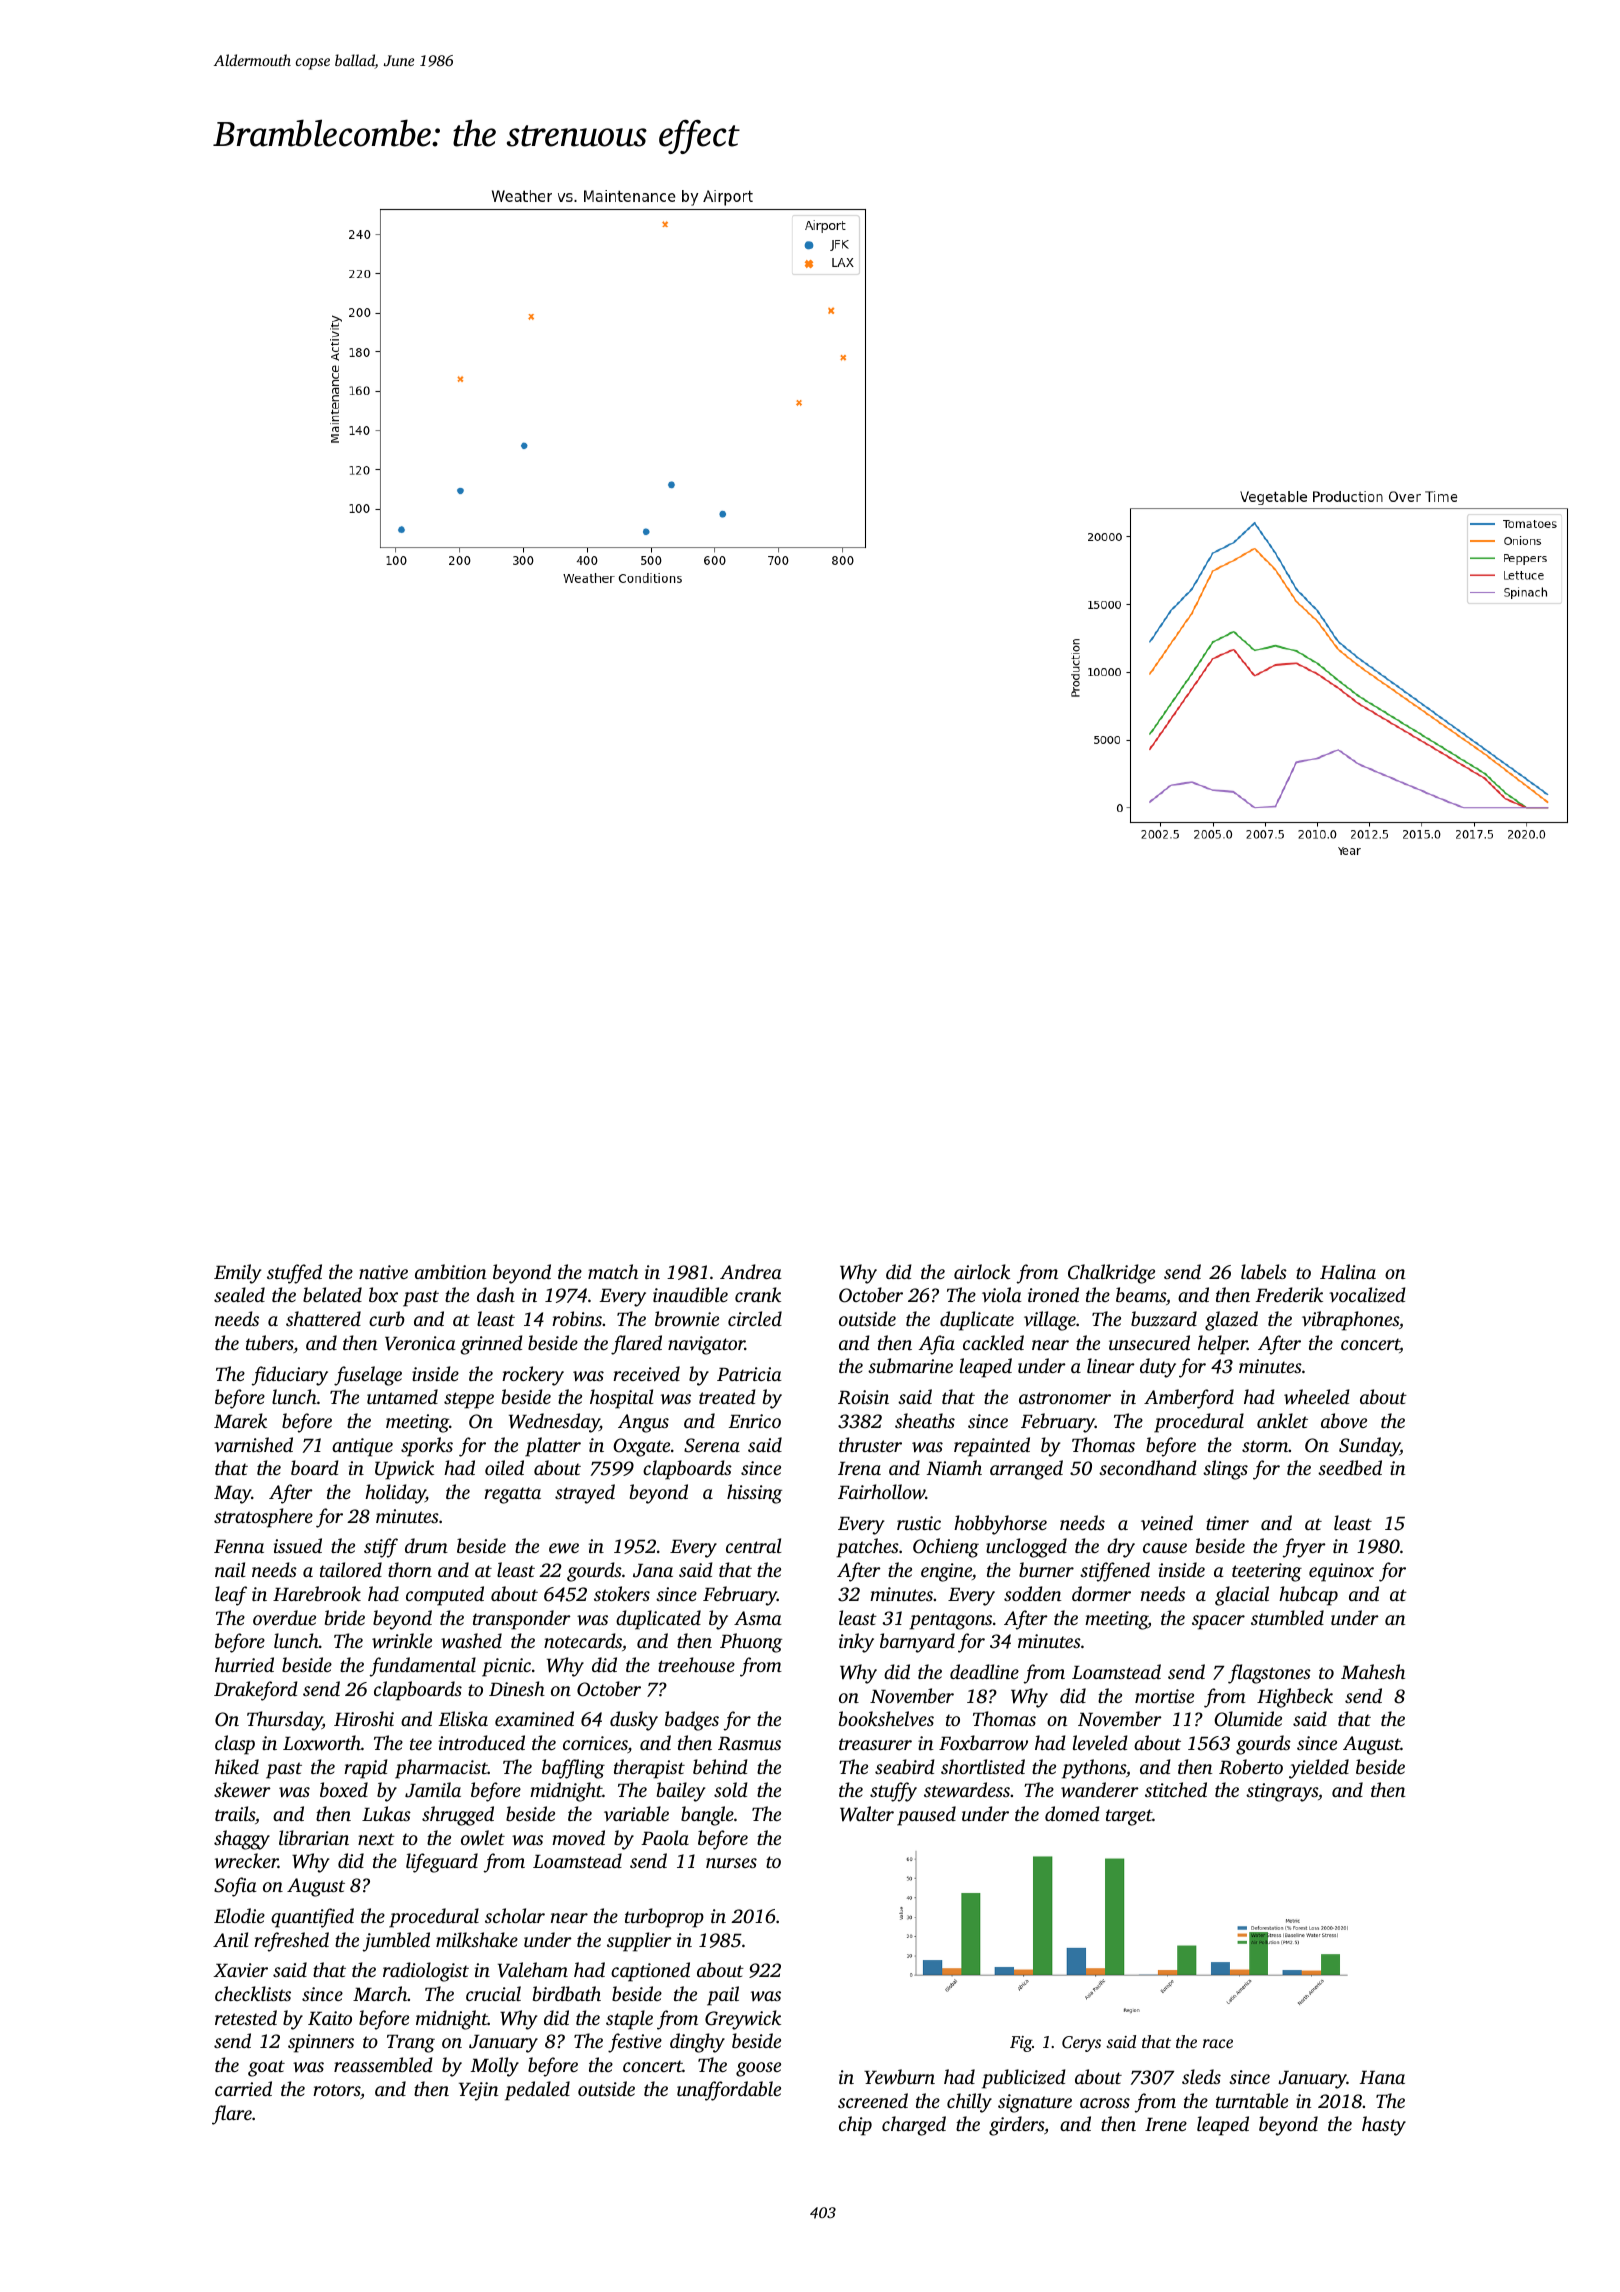 The width and height of the image is (1620, 2292). I want to click on carried, so click(243, 2088).
